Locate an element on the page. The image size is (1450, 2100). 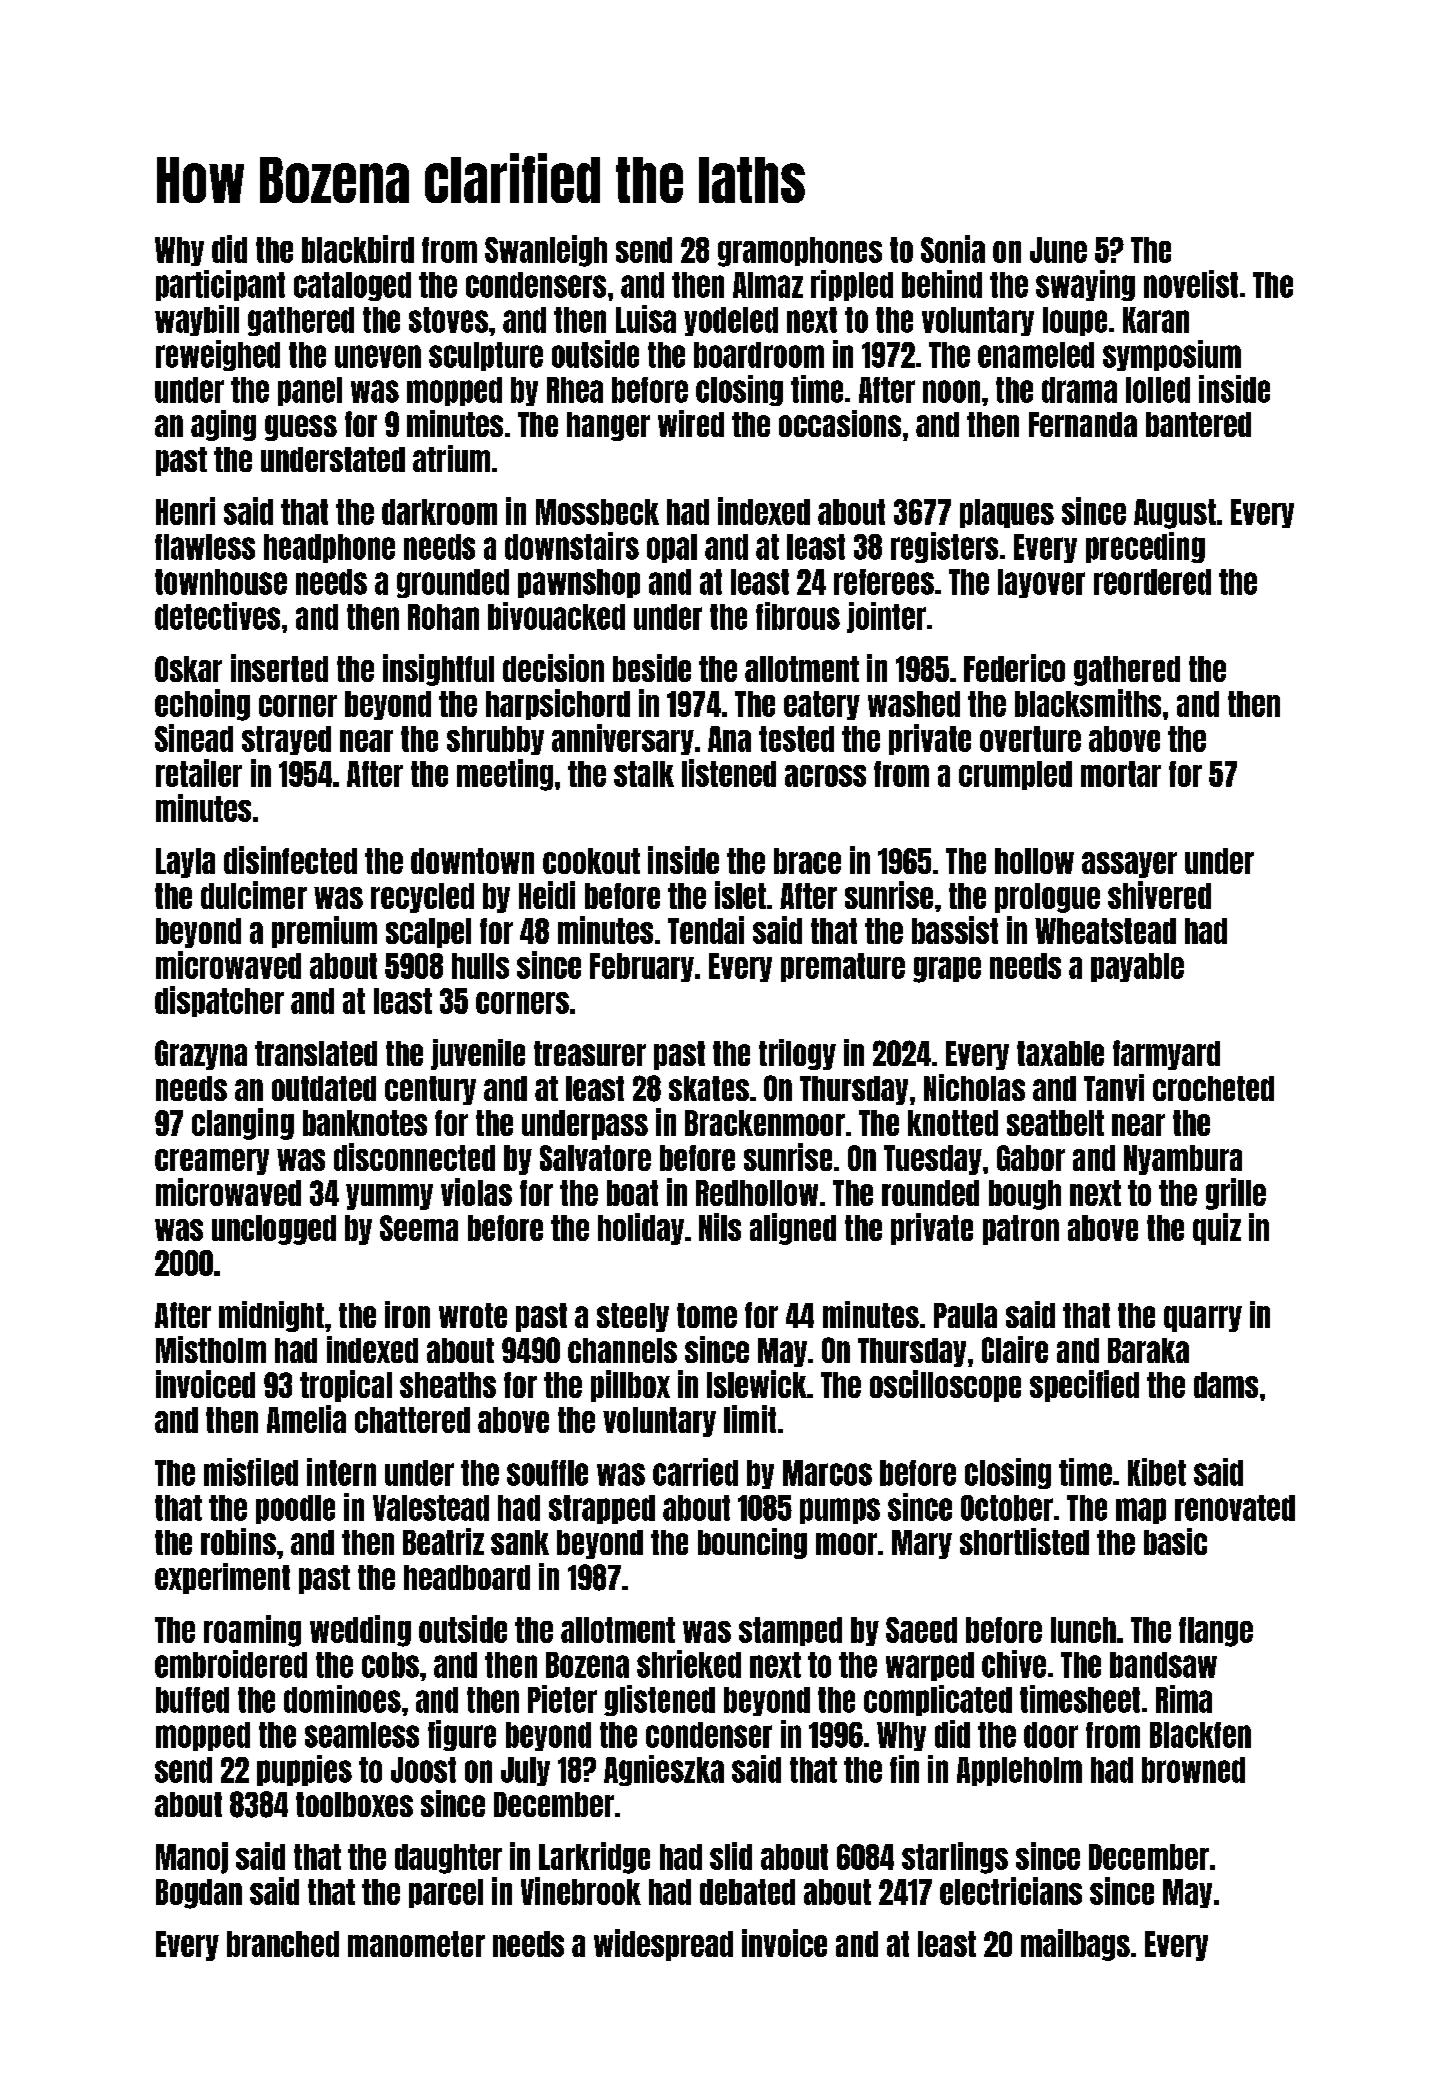
eatery is located at coordinates (822, 705).
